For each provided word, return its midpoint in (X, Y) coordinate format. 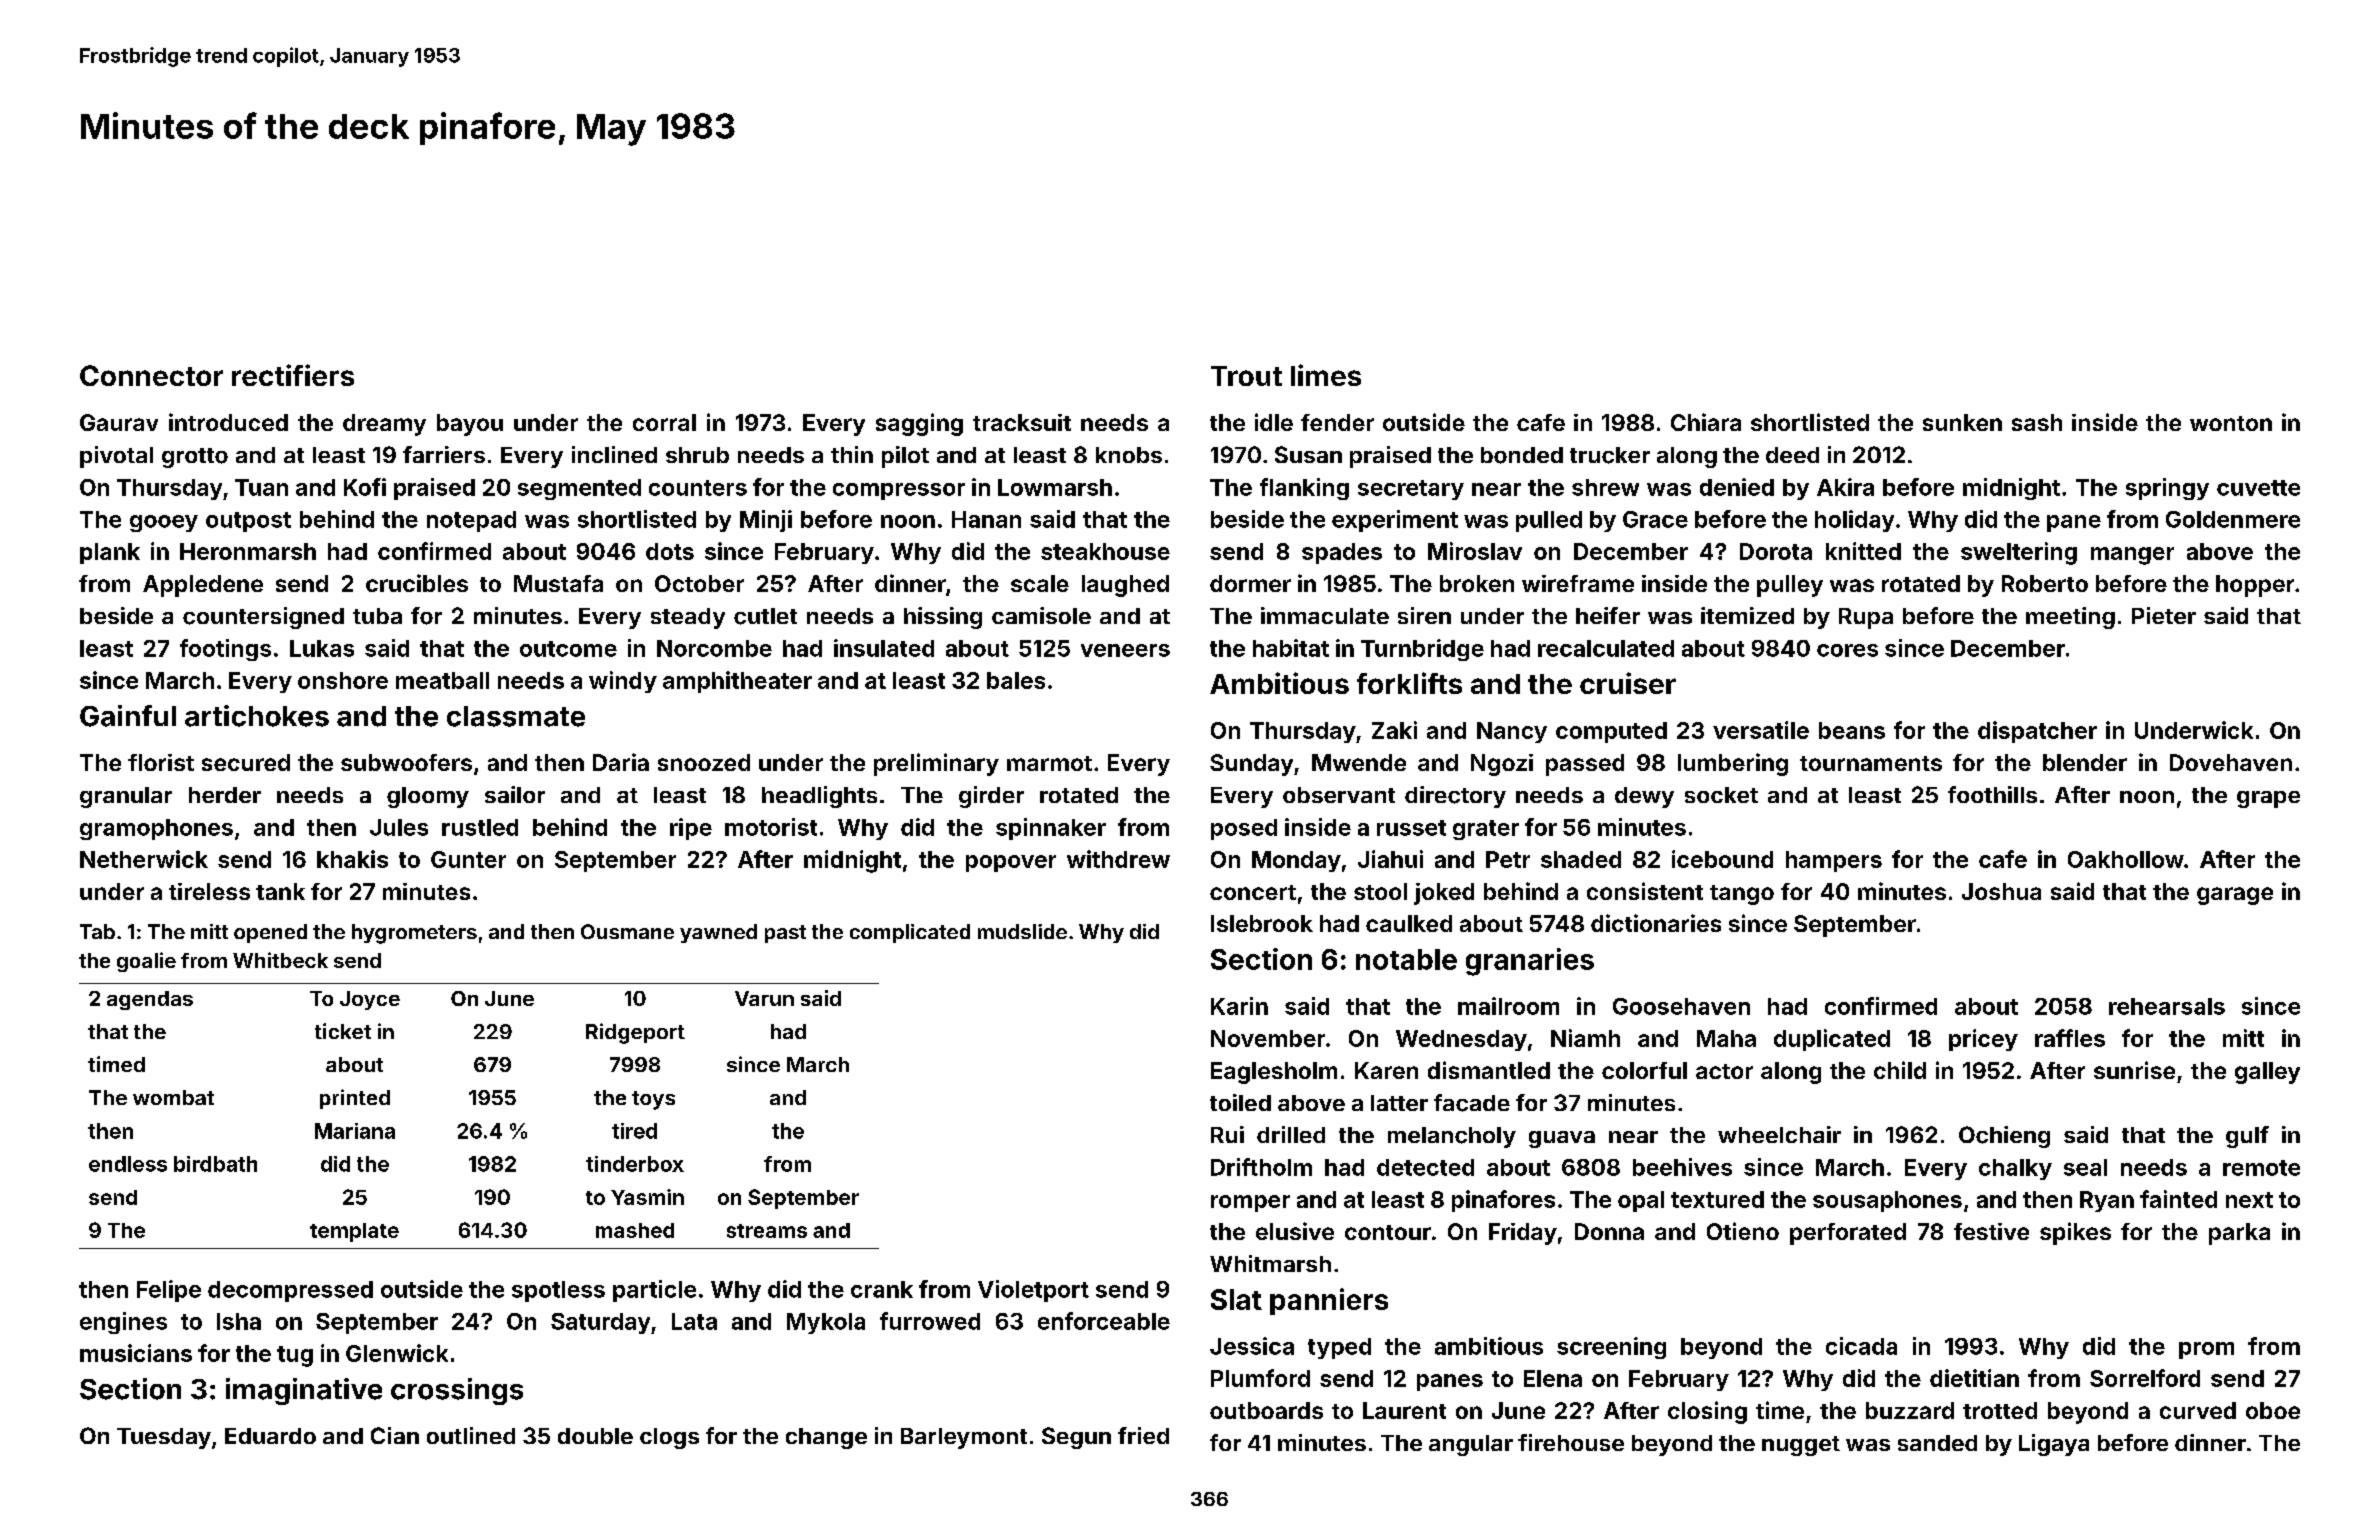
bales (1016, 680)
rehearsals (2167, 1006)
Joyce (370, 1000)
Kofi (365, 487)
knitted (1863, 551)
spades (1342, 553)
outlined (471, 1435)
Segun (1076, 1438)
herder (225, 795)
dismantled (1489, 1070)
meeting (2070, 618)
